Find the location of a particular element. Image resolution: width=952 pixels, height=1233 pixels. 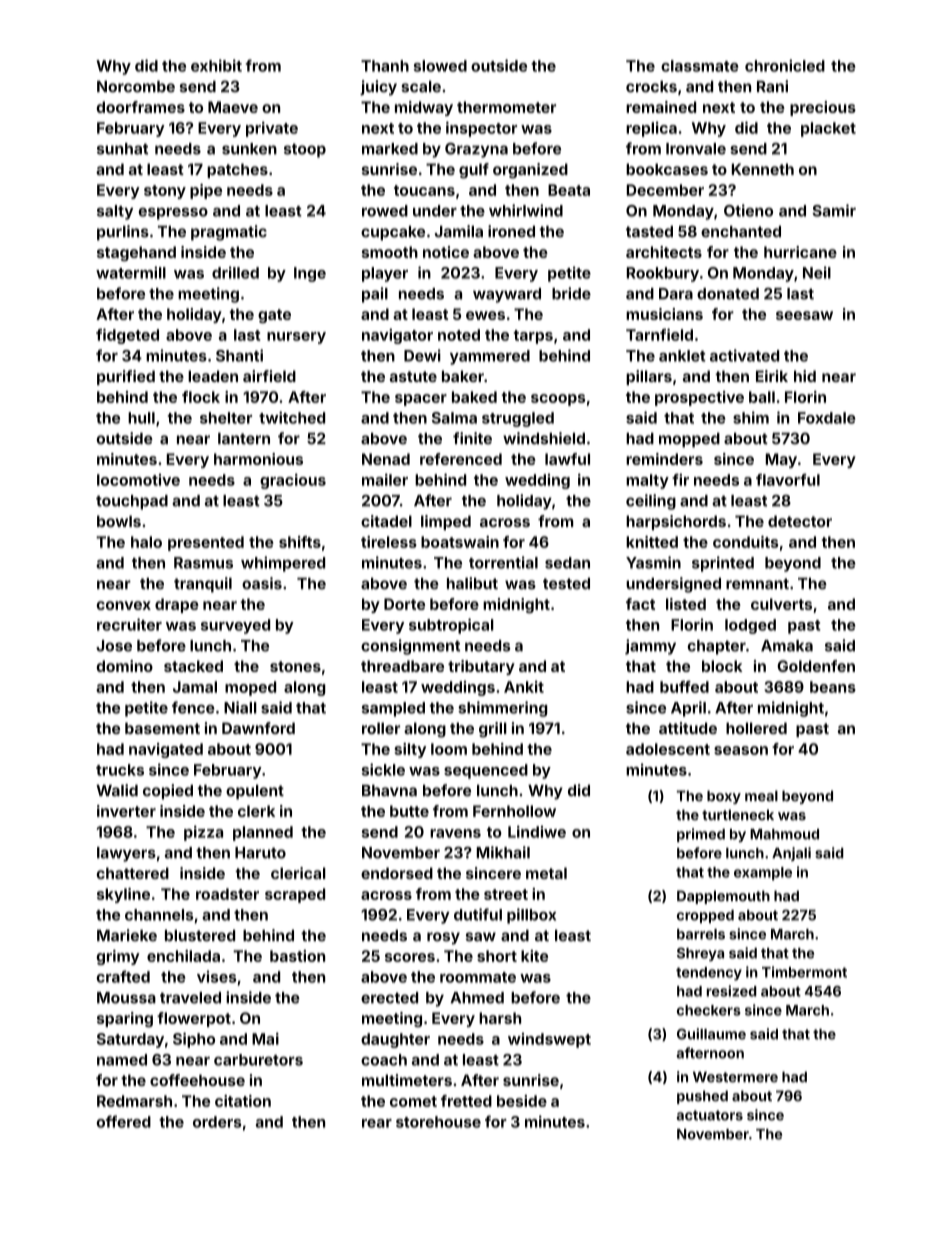

basement is located at coordinates (162, 728).
